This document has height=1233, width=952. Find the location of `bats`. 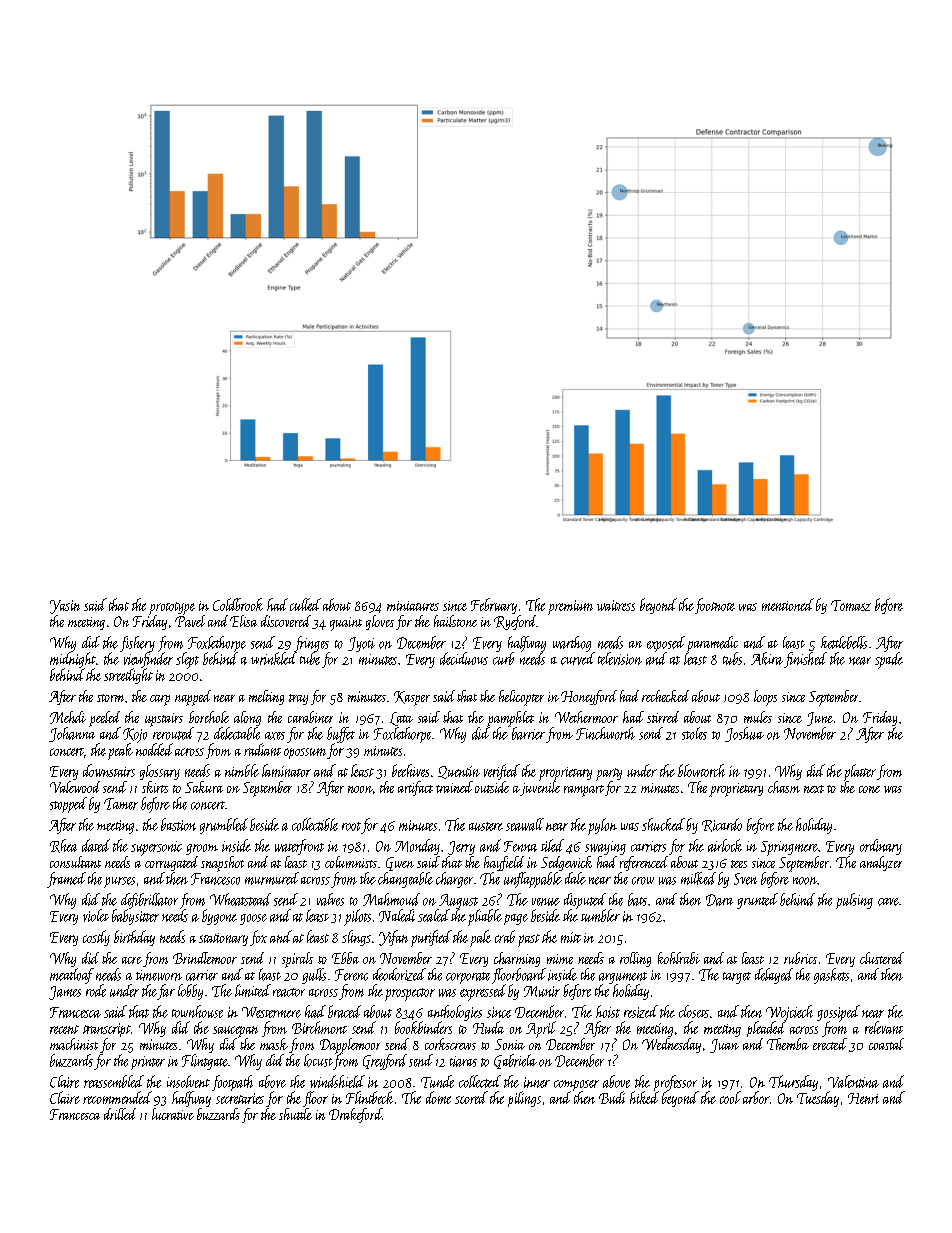

bats is located at coordinates (637, 899).
